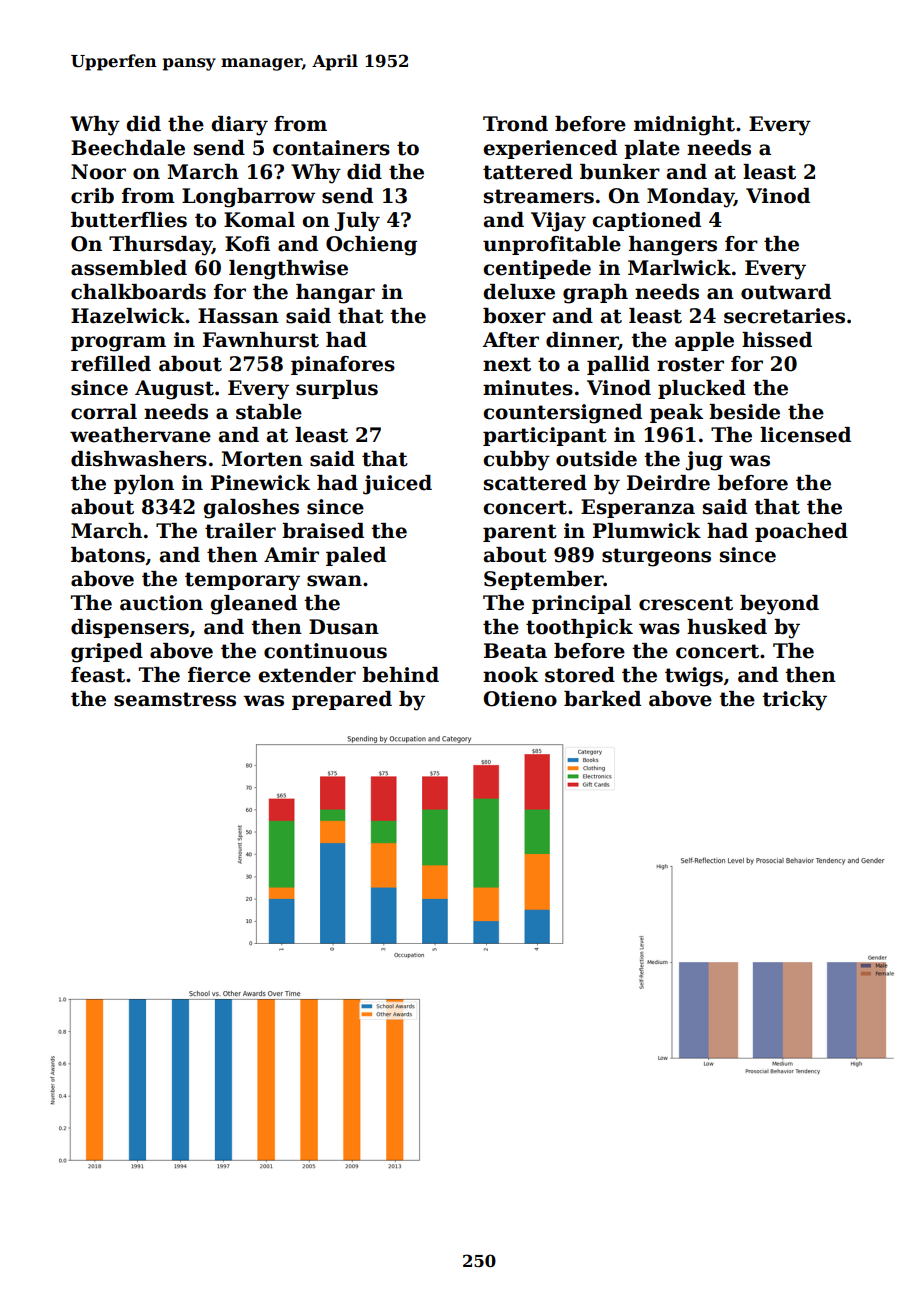 This image has width=924, height=1311. What do you see at coordinates (794, 701) in the image?
I see `tricky` at bounding box center [794, 701].
